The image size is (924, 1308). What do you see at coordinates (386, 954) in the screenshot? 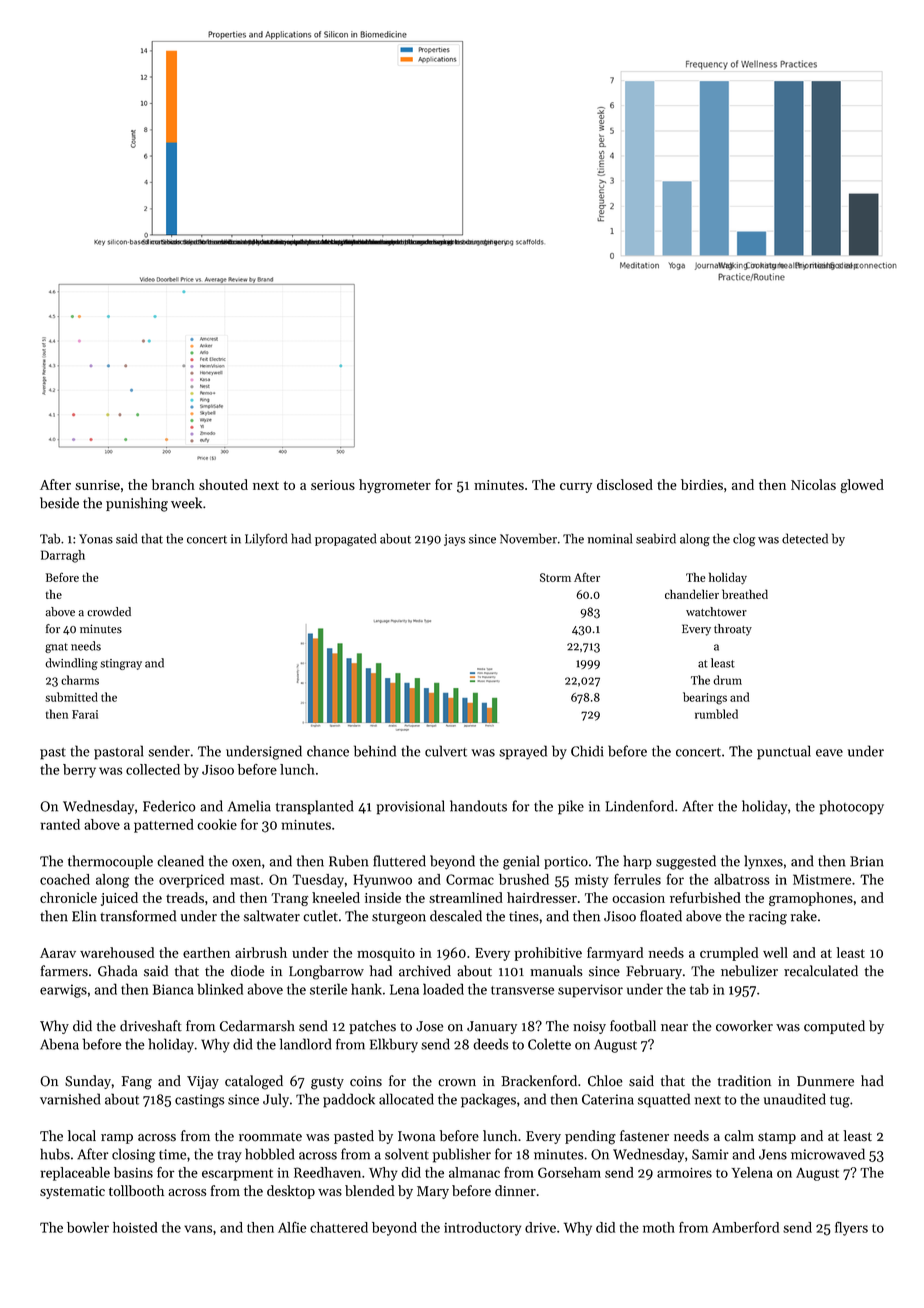
I see `mosquito` at bounding box center [386, 954].
